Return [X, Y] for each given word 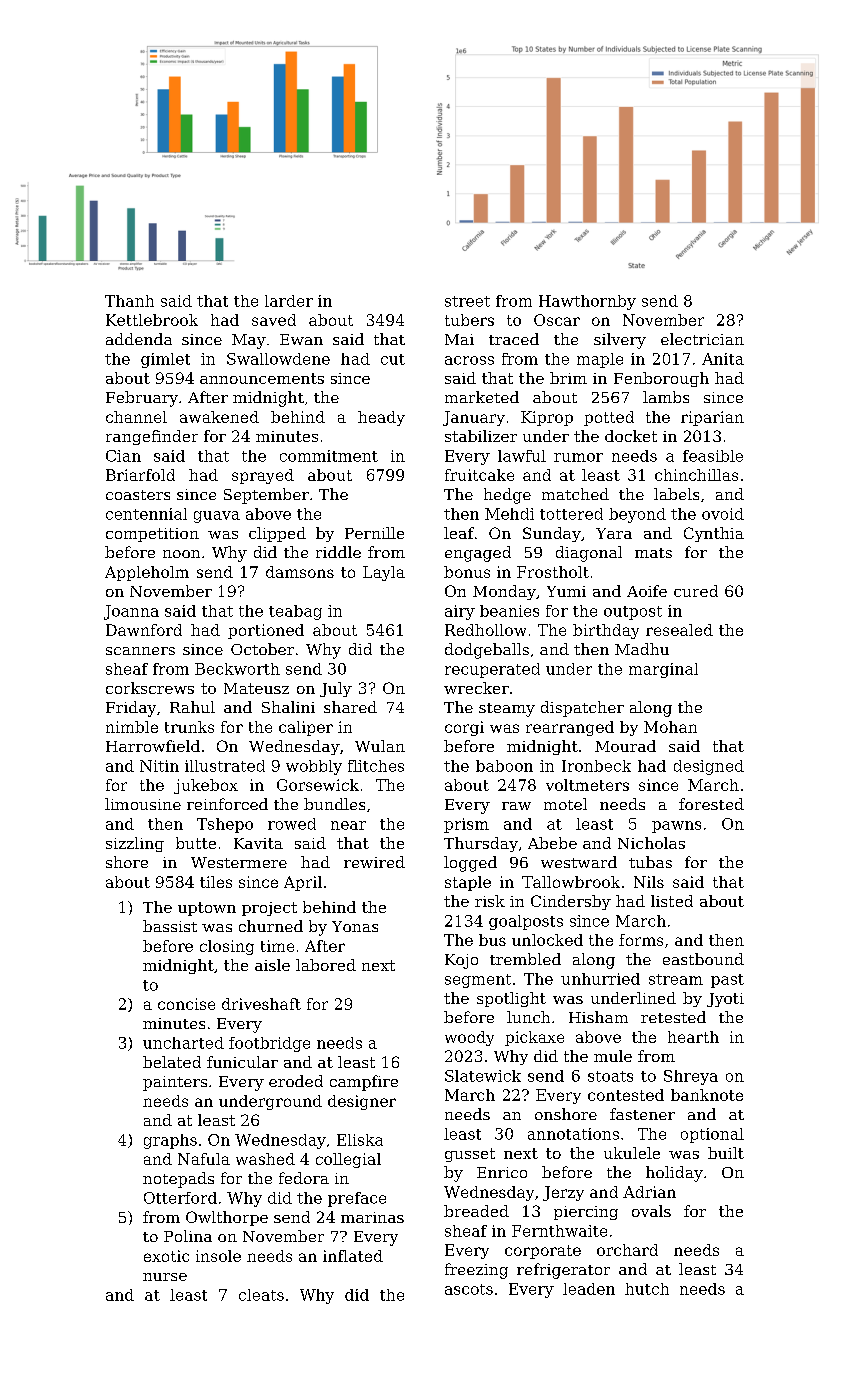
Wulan [380, 746]
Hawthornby [587, 302]
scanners [140, 651]
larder [289, 301]
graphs [170, 1141]
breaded [476, 1211]
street [467, 301]
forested [711, 804]
